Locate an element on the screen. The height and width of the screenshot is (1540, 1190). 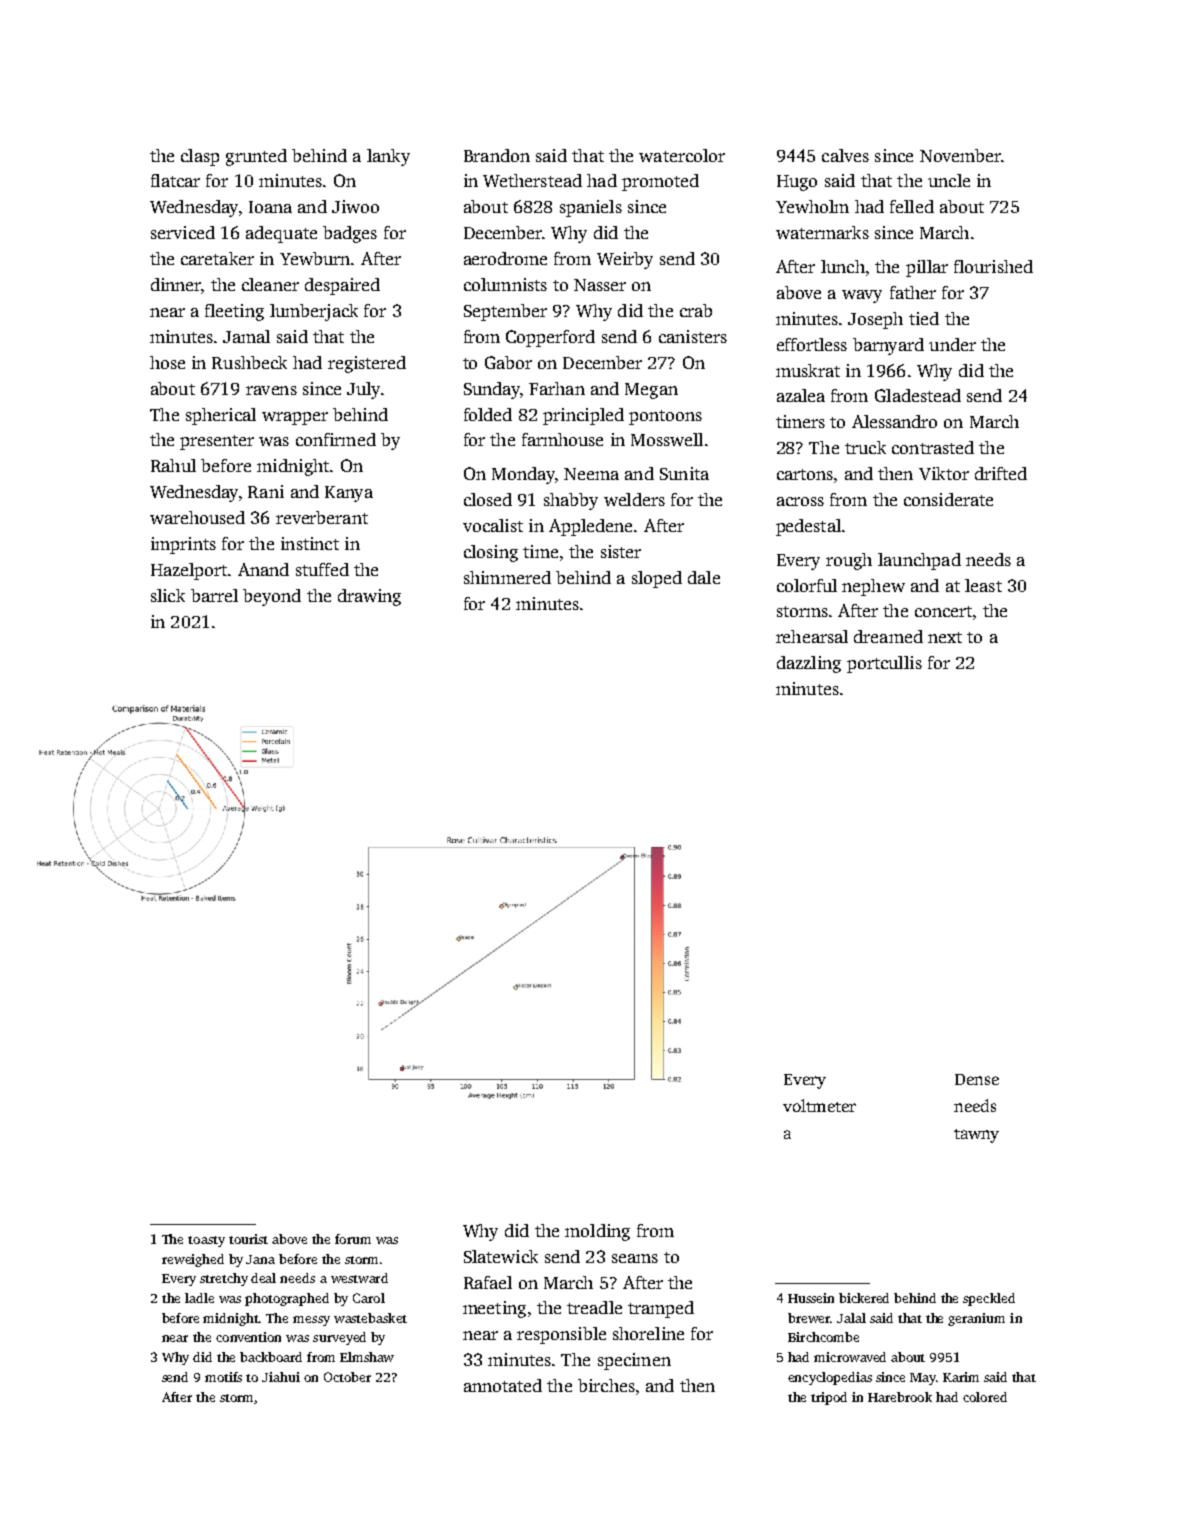
Brandon is located at coordinates (497, 155).
